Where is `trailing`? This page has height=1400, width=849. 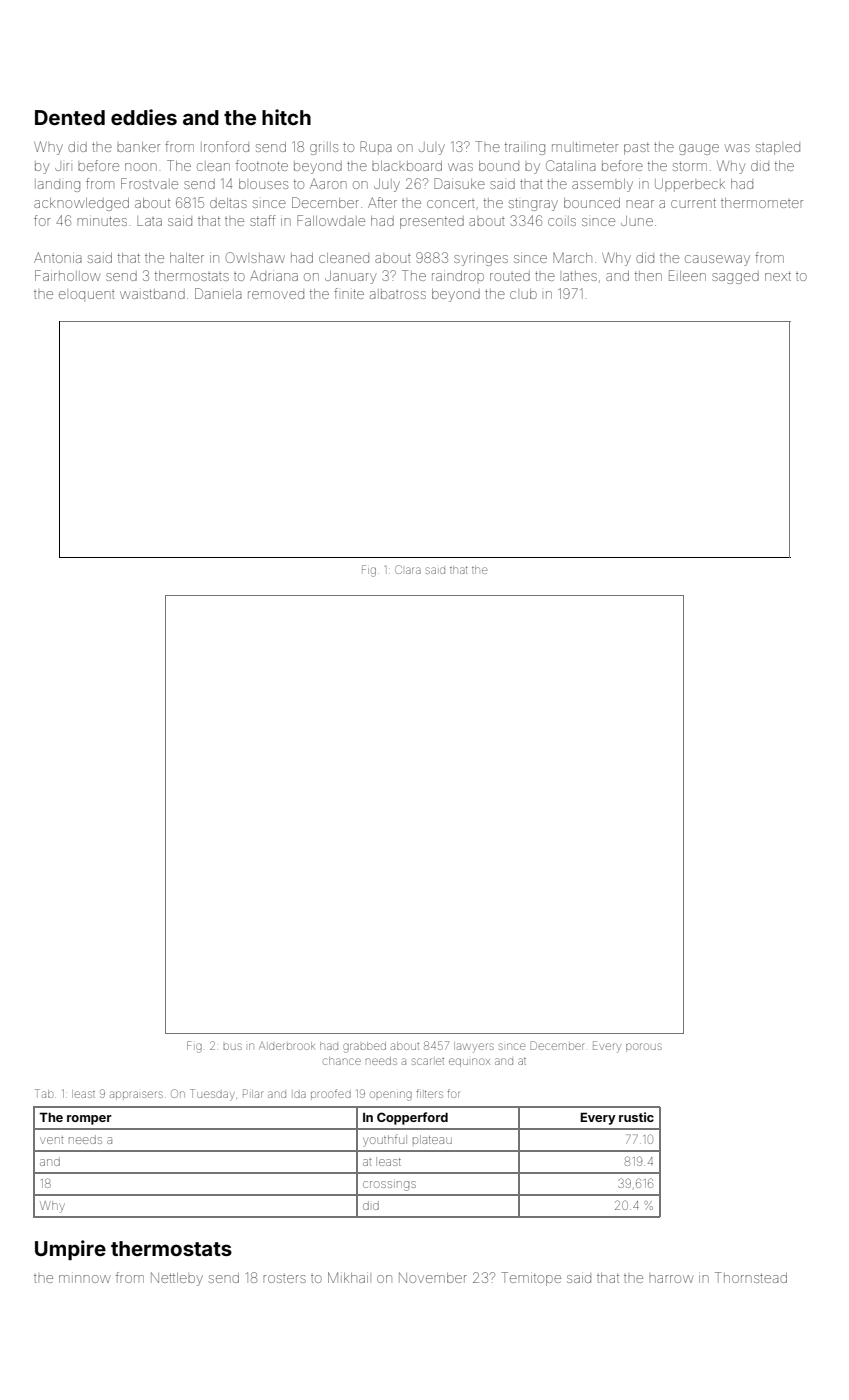
trailing is located at coordinates (525, 149).
